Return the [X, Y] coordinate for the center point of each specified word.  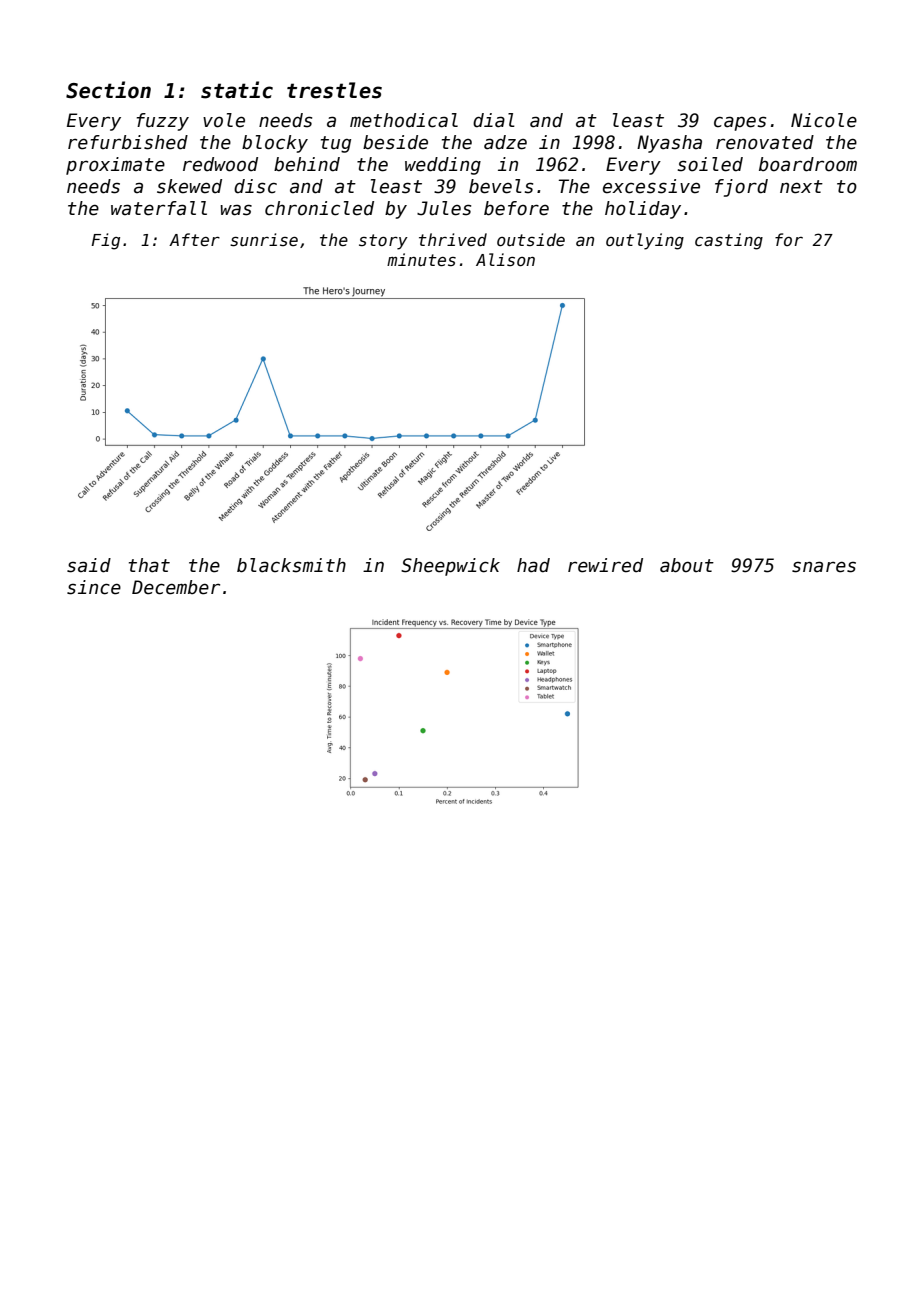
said [89, 565]
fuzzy [163, 122]
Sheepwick [450, 567]
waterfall [159, 208]
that [149, 565]
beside [395, 142]
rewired [605, 565]
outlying [645, 241]
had [533, 565]
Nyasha [669, 144]
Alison [505, 259]
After [194, 239]
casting [729, 241]
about [687, 565]
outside [531, 239]
